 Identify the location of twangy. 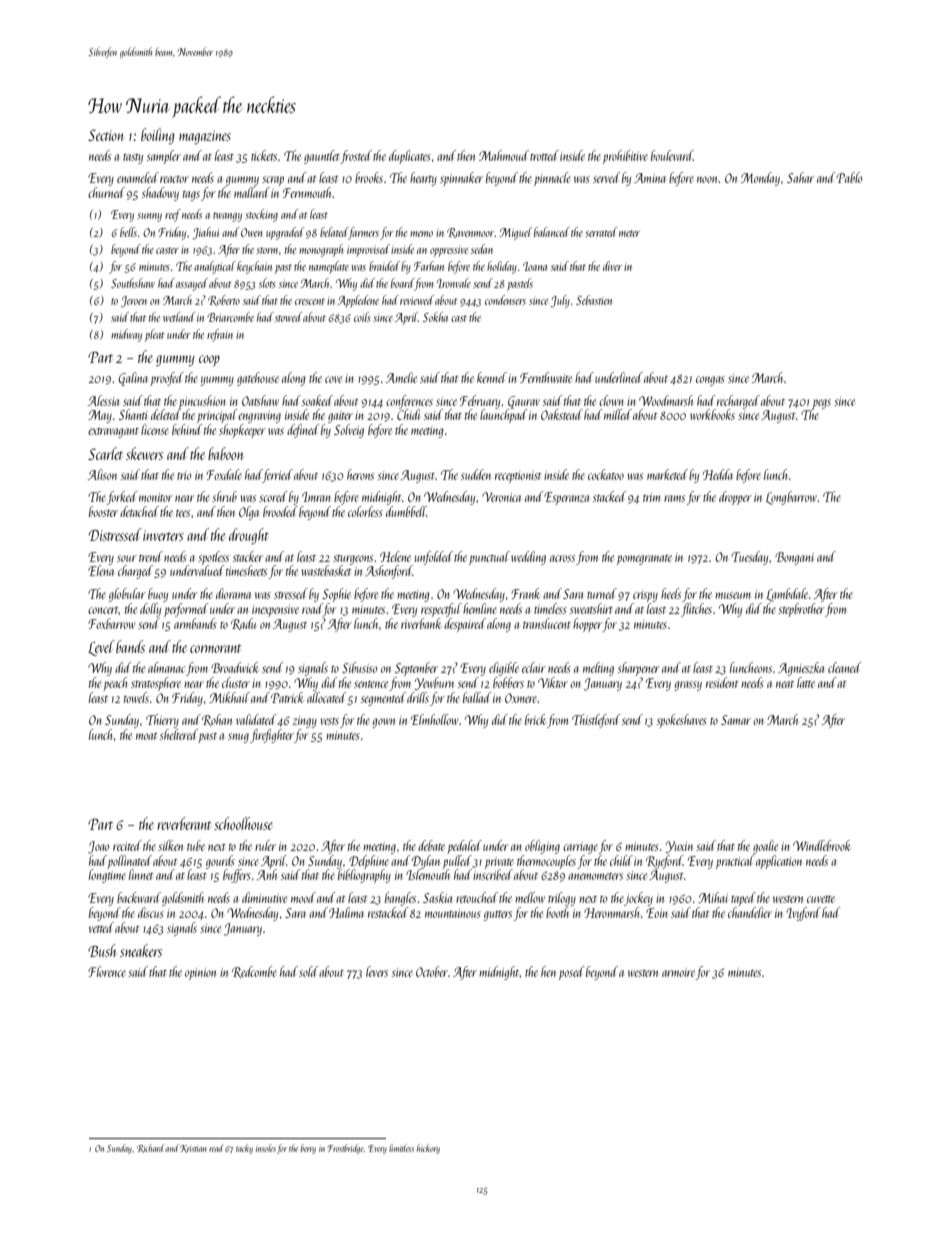
(227, 217).
